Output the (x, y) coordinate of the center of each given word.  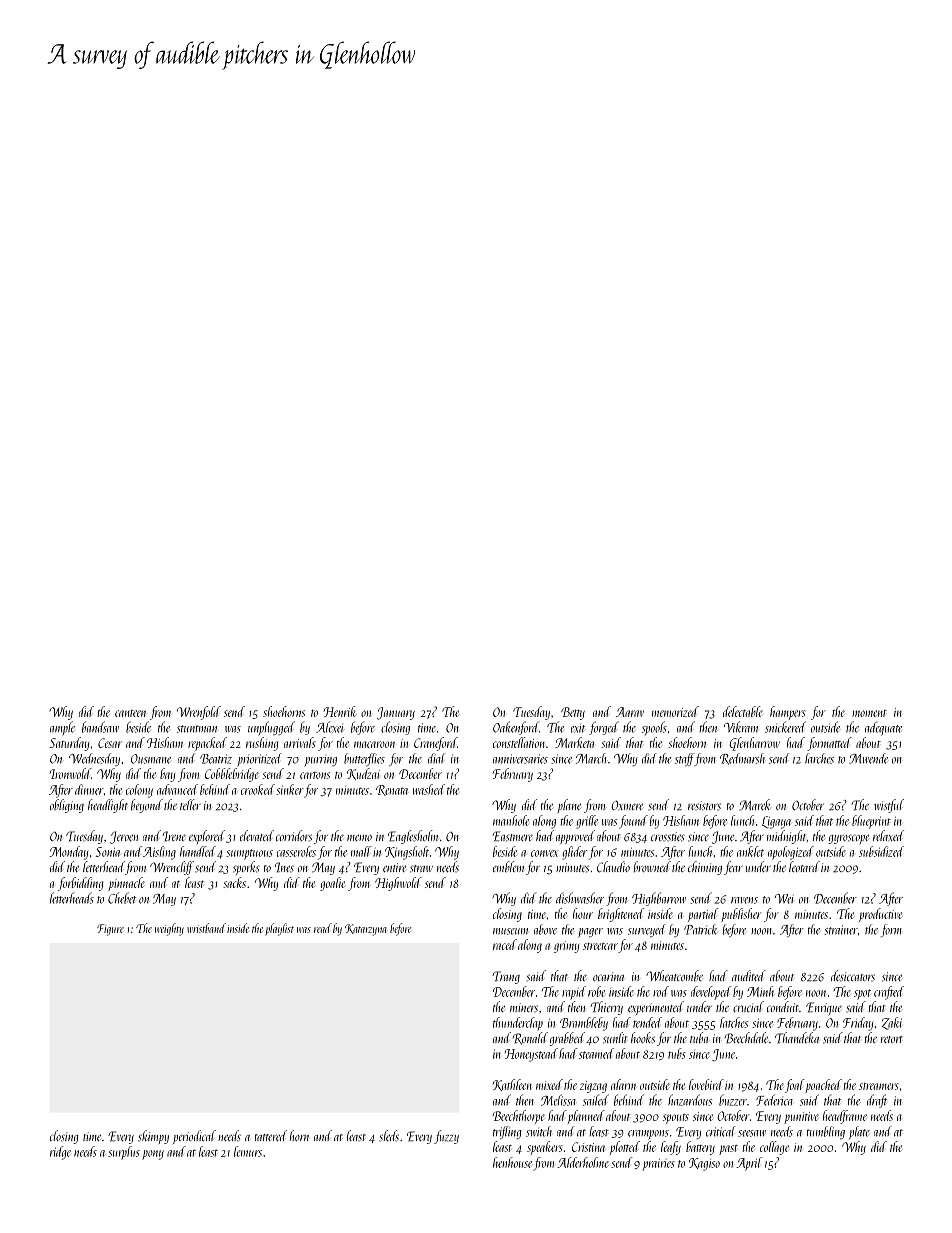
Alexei (330, 727)
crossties (668, 837)
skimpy (153, 1137)
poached (823, 1086)
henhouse (512, 1162)
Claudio (613, 867)
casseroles (296, 851)
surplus (124, 1153)
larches (819, 758)
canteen (130, 713)
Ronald (530, 1038)
